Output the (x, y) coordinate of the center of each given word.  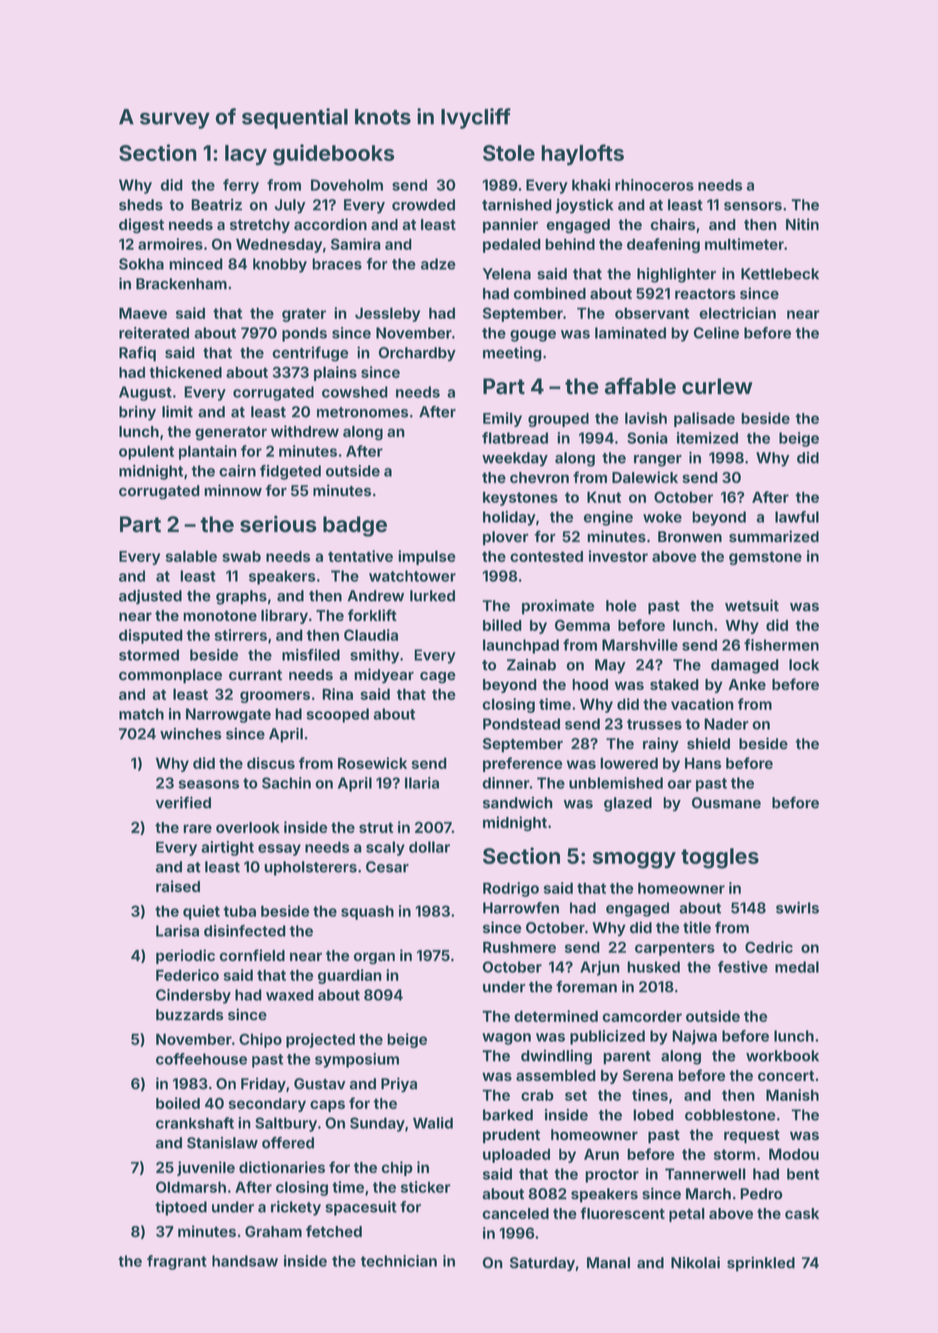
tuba (239, 911)
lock (804, 665)
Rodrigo (511, 889)
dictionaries (282, 1167)
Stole (509, 153)
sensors (753, 206)
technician (399, 1261)
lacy (246, 155)
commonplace (170, 676)
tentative (360, 556)
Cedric (769, 947)
